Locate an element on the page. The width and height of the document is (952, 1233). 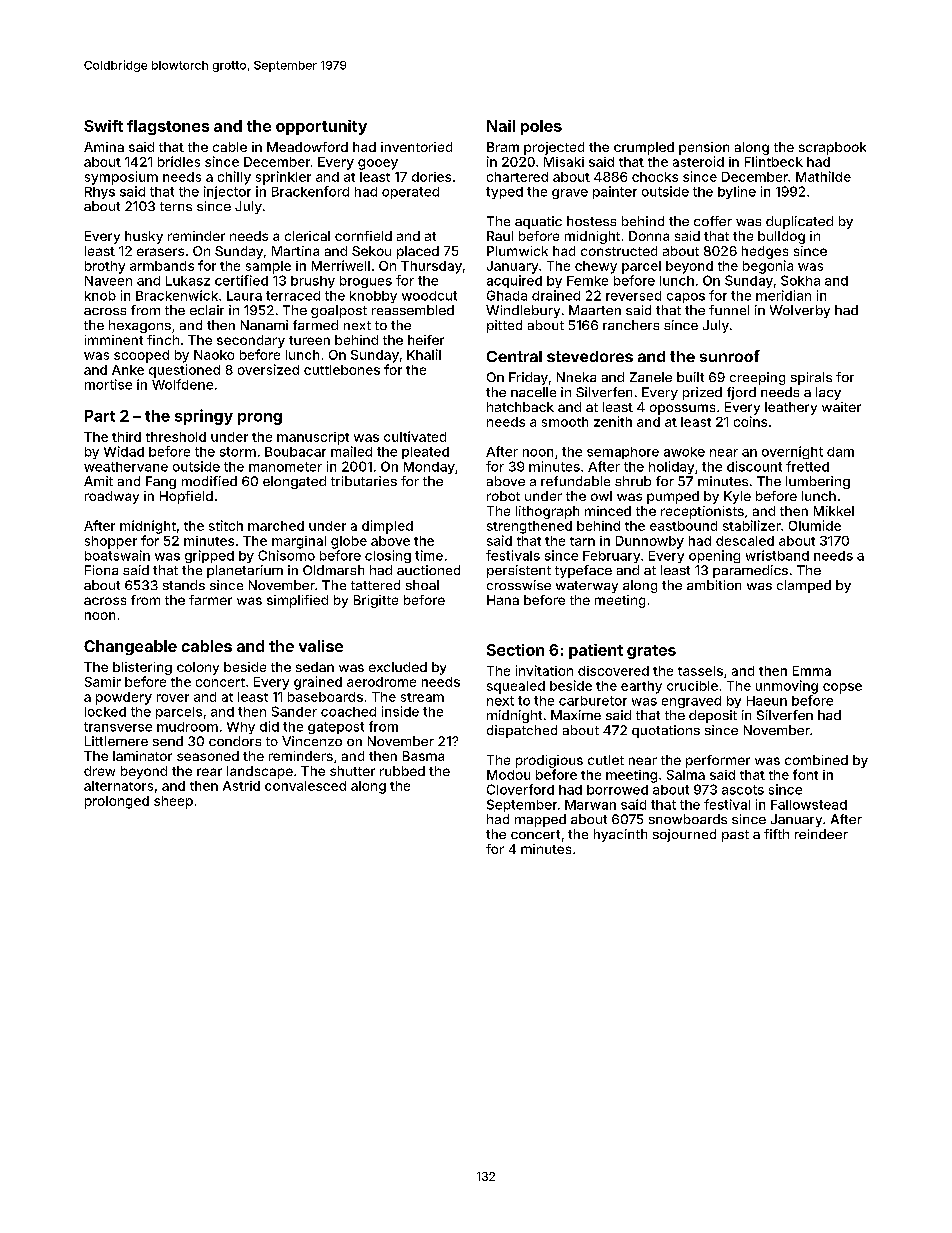
Nail is located at coordinates (501, 126).
